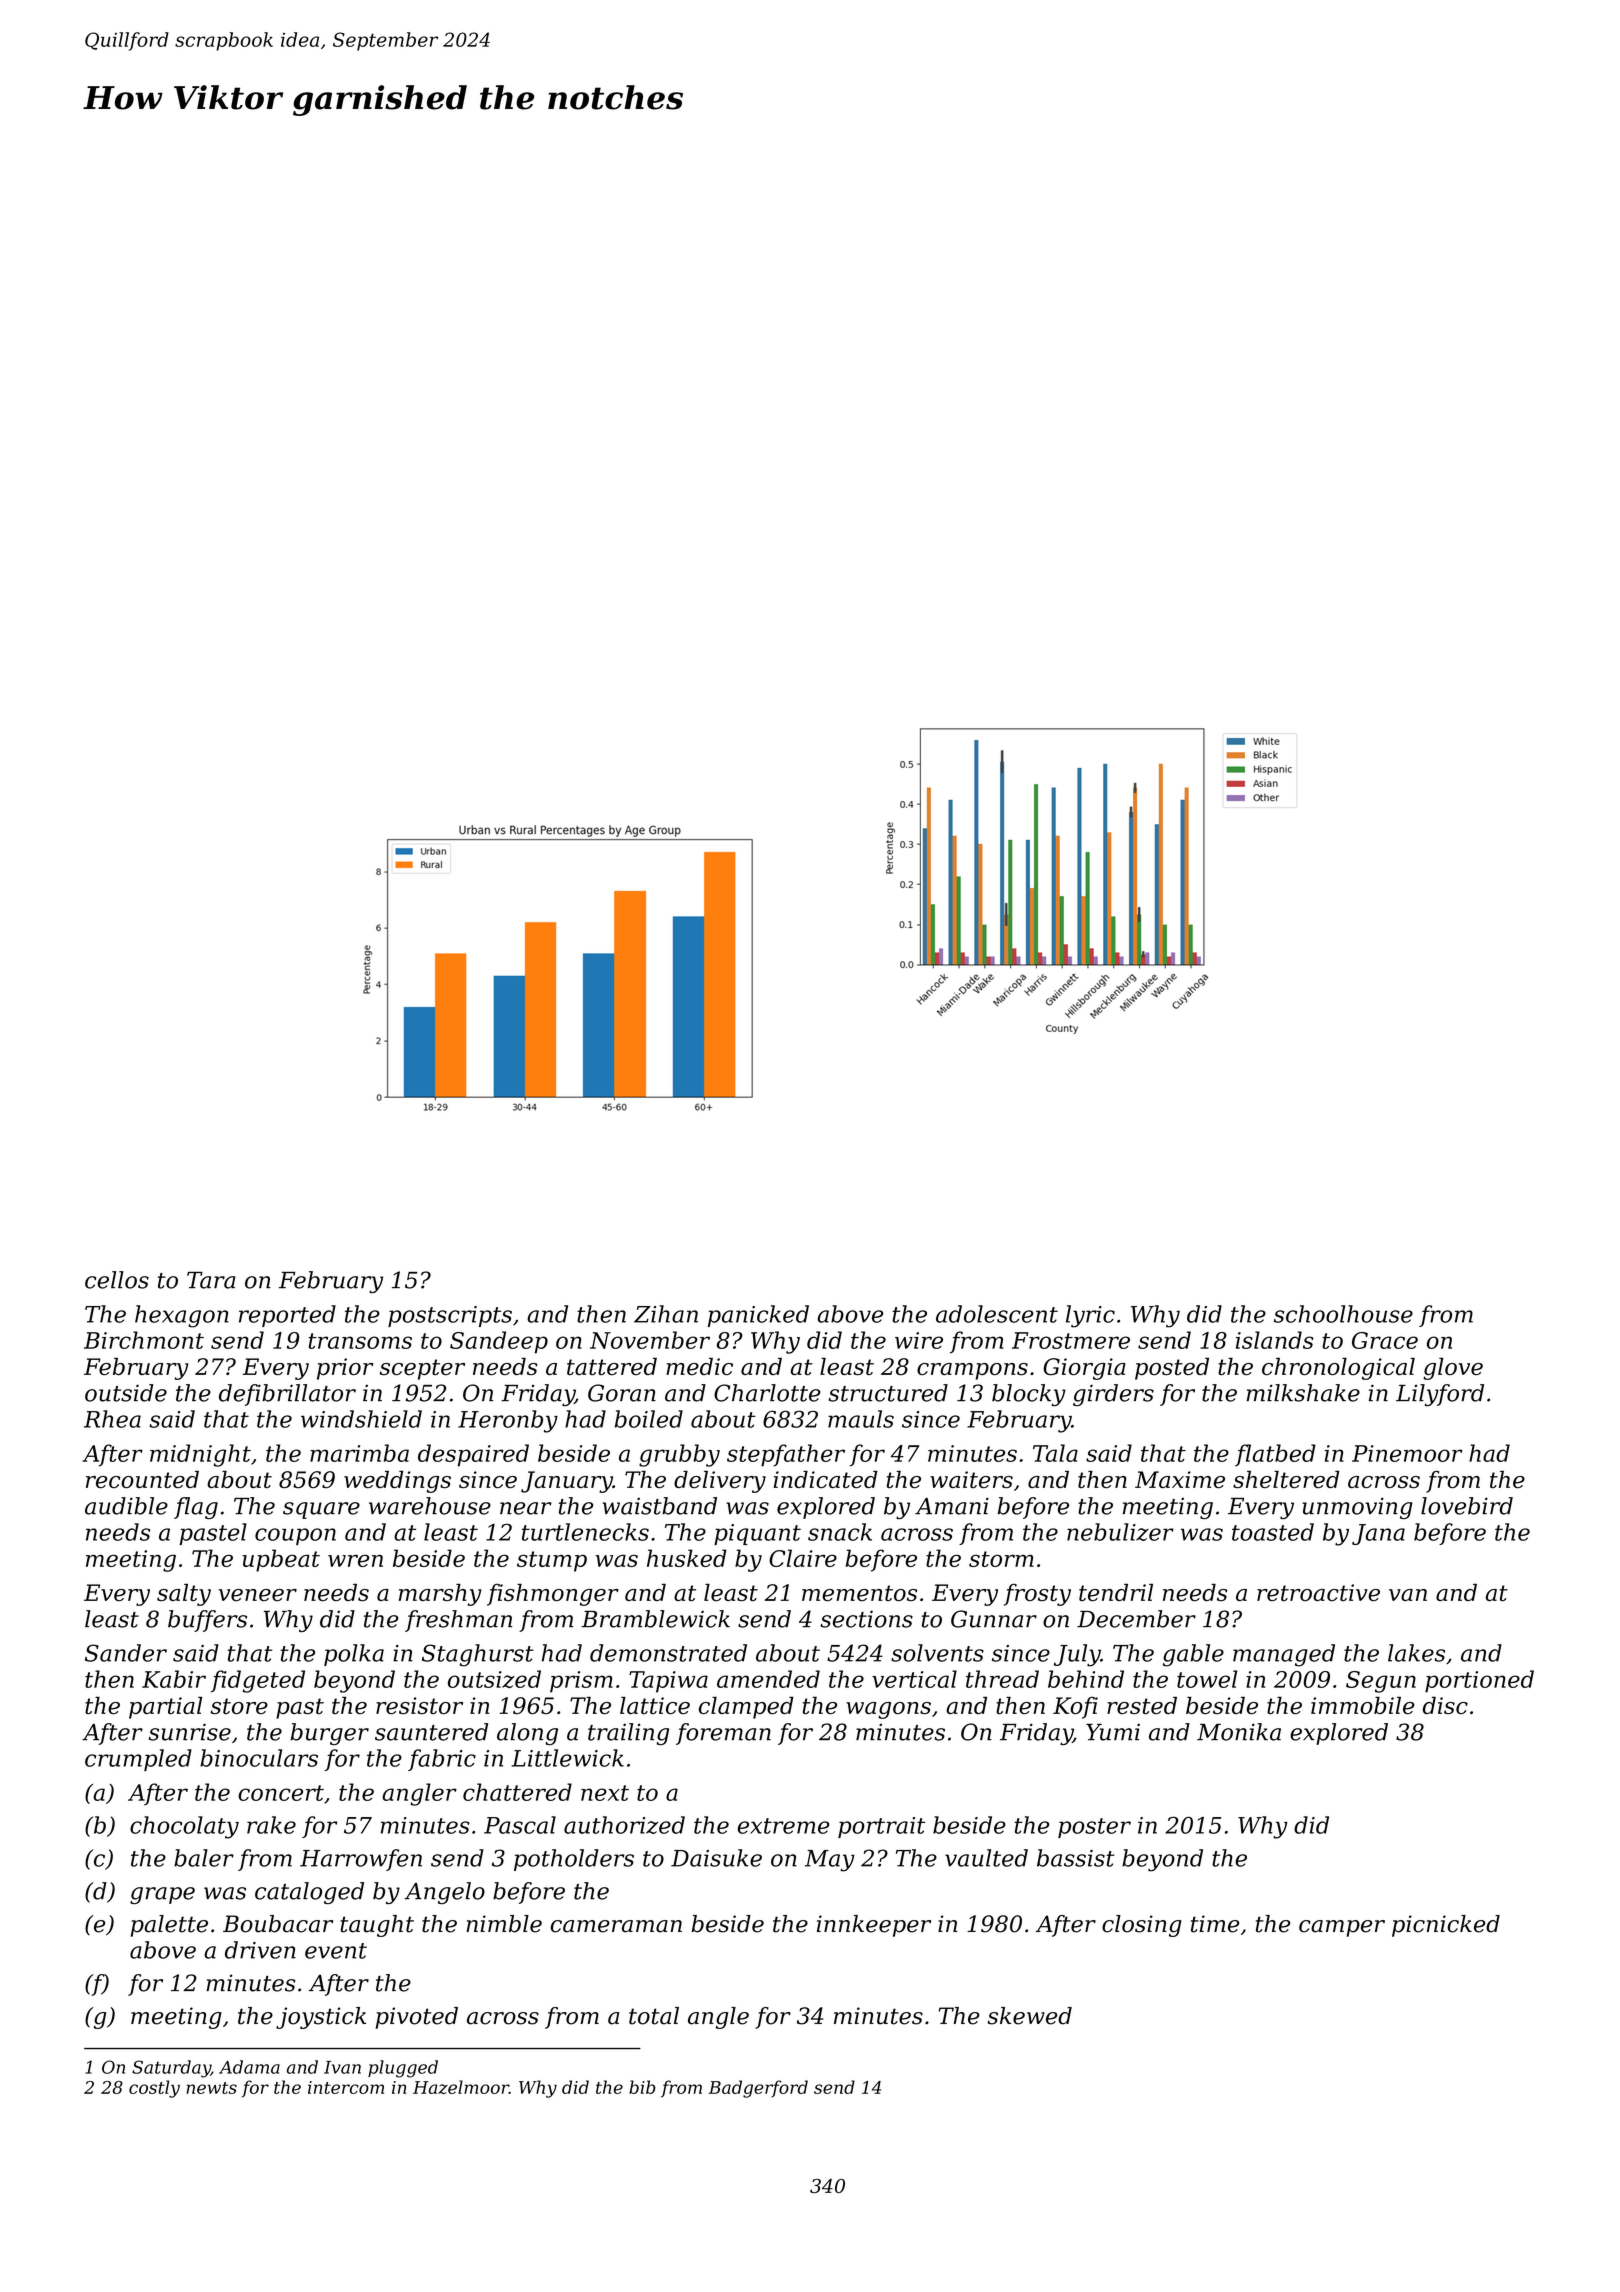 The height and width of the document is (2292, 1620). I want to click on coupon, so click(295, 1536).
